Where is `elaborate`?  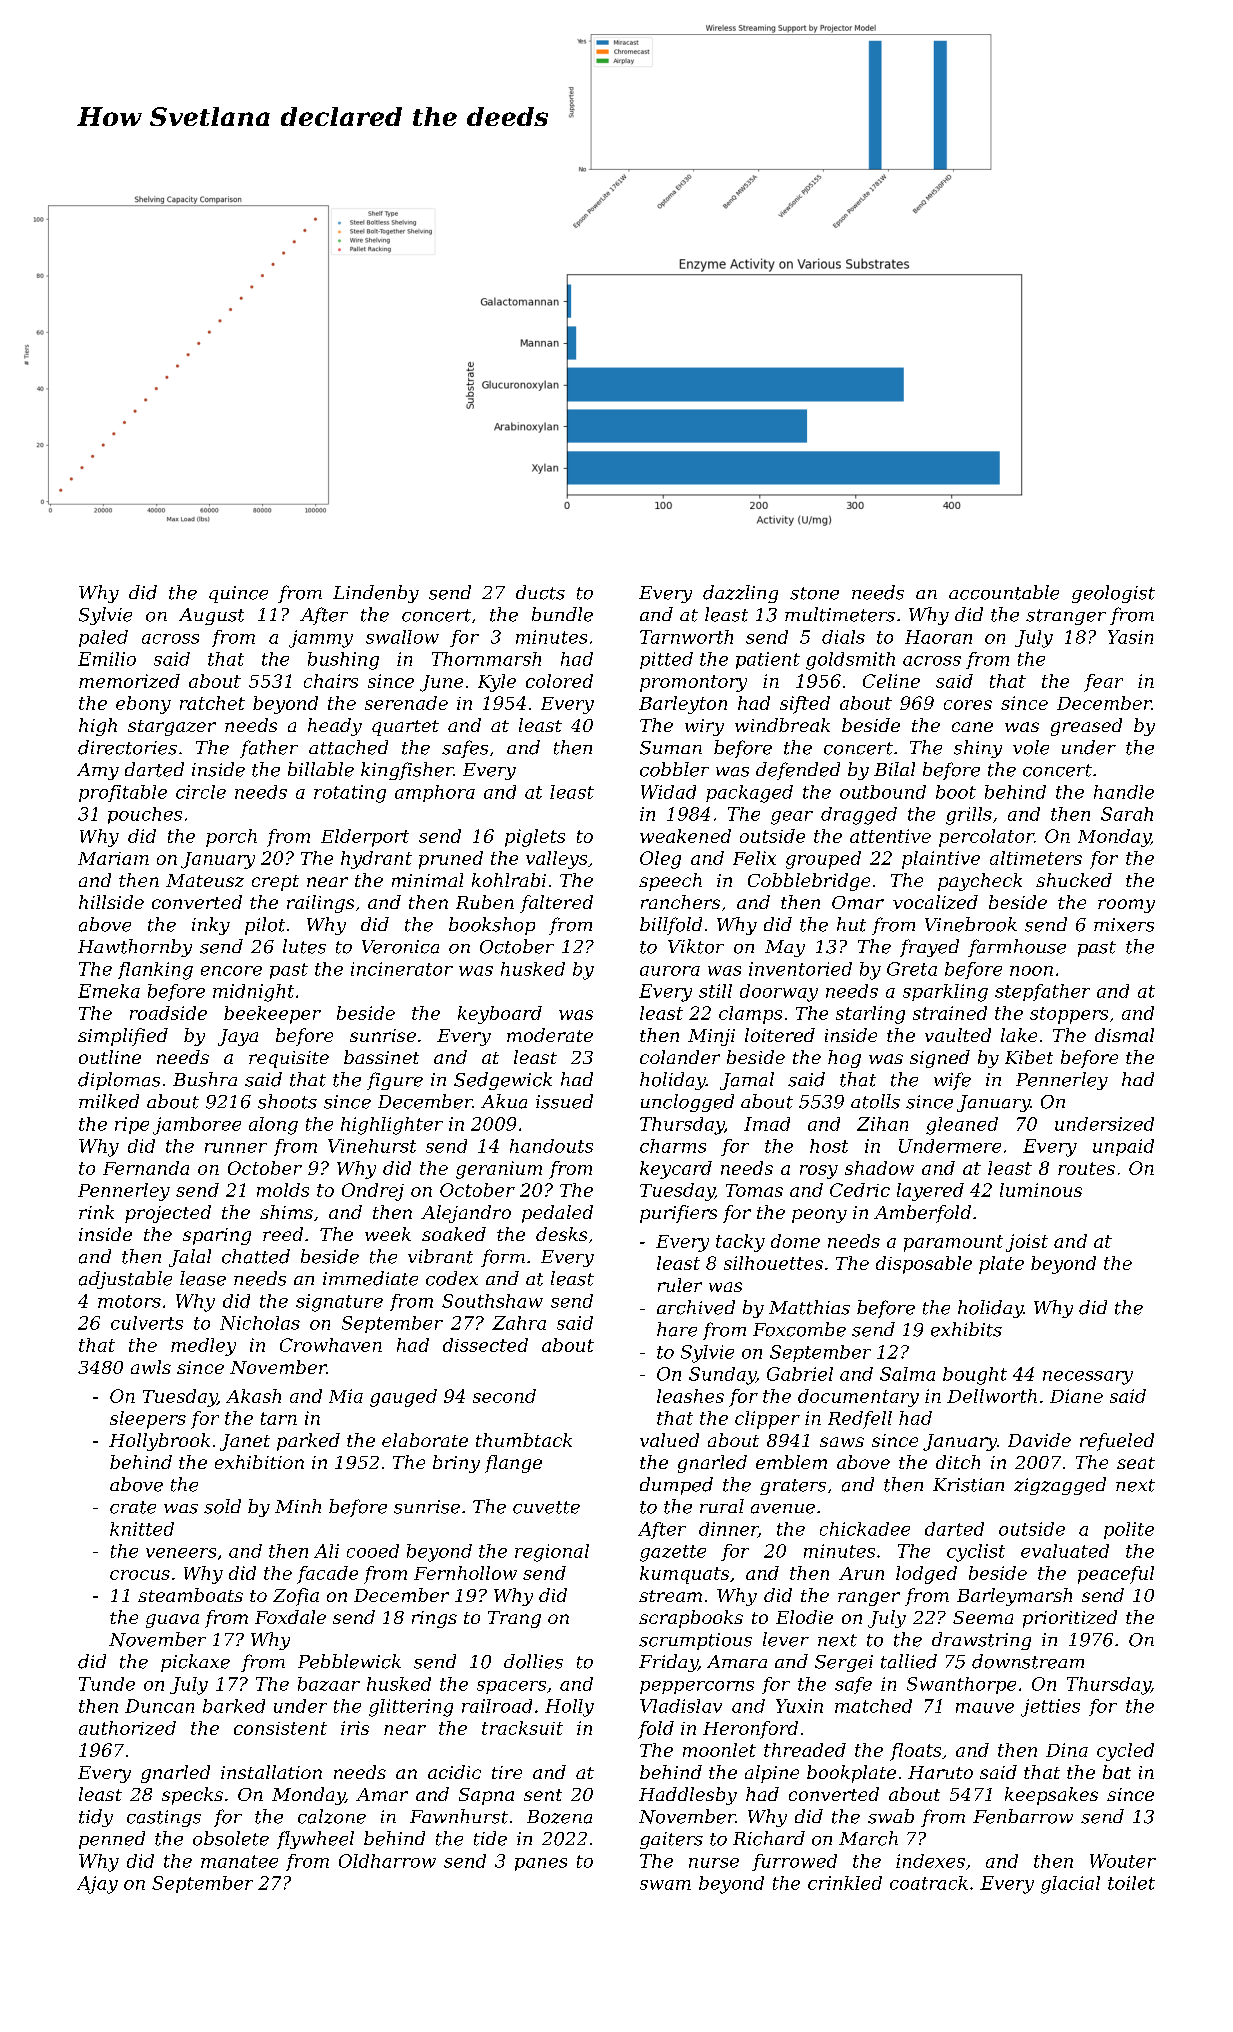
elaborate is located at coordinates (425, 1440).
